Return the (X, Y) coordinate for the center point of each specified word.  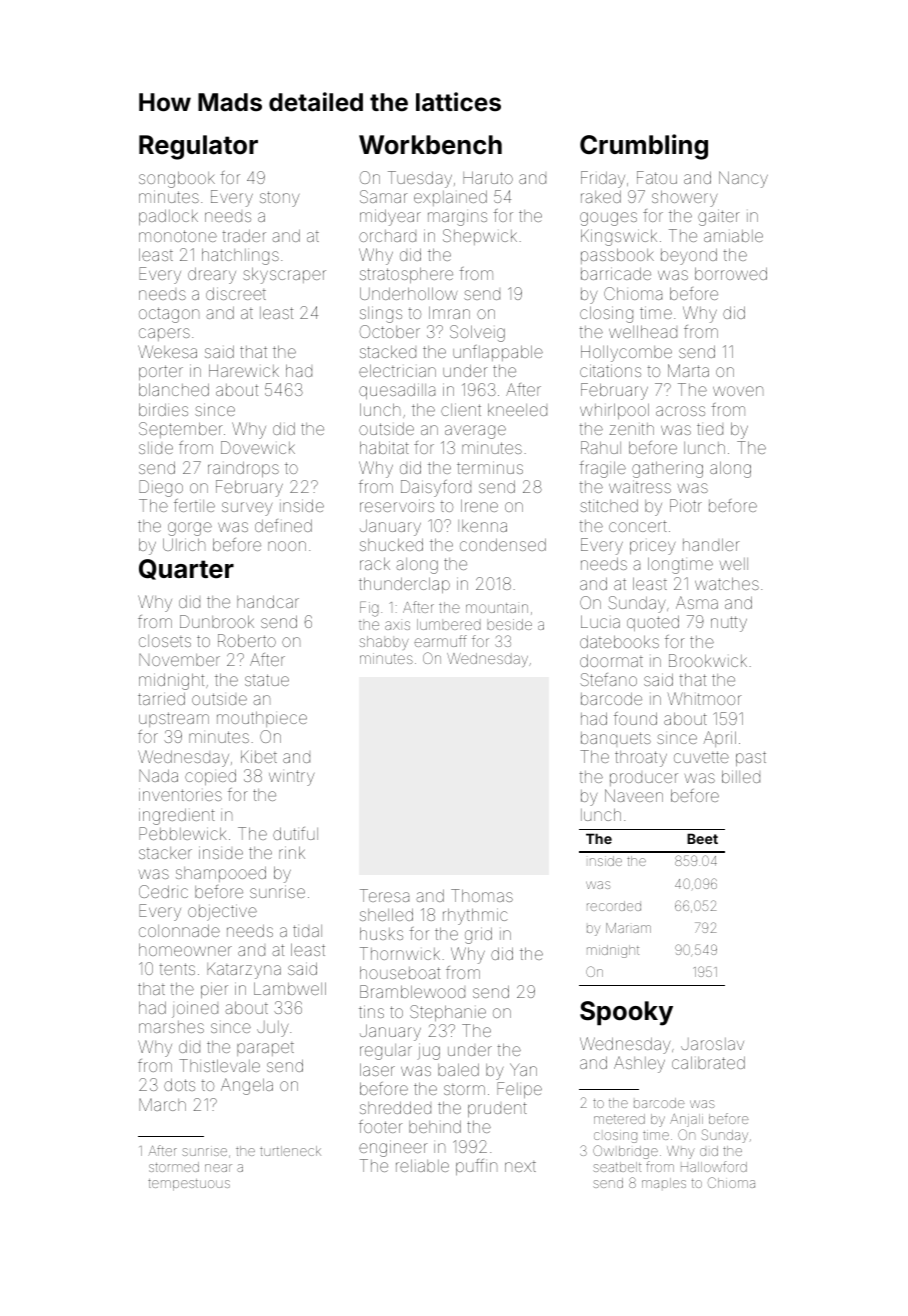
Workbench (430, 145)
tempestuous (189, 1185)
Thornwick (400, 953)
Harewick (244, 370)
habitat (384, 447)
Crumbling (644, 147)
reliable (422, 1165)
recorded (614, 906)
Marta (688, 370)
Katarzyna (244, 971)
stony (279, 199)
